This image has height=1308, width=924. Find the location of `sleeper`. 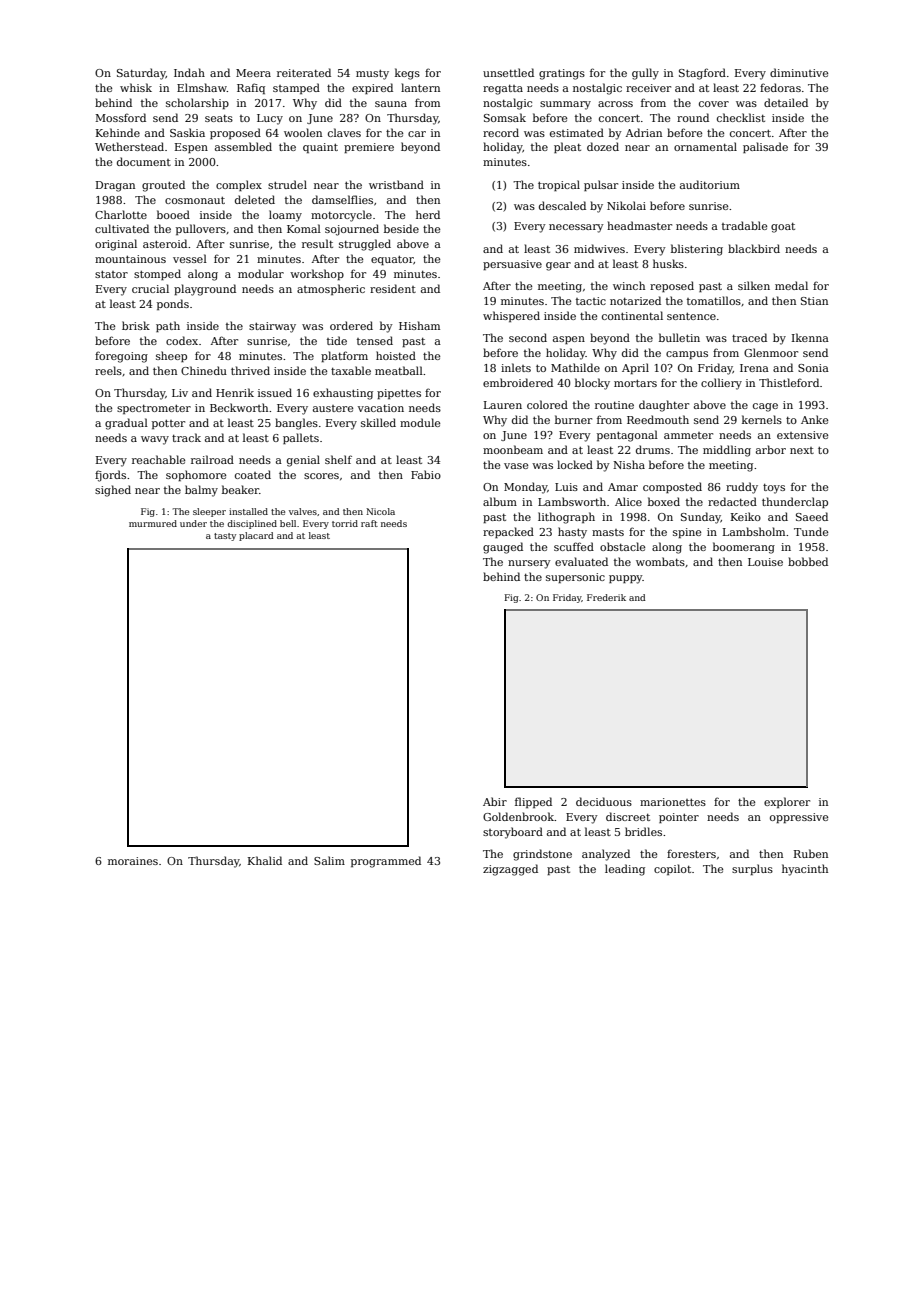

sleeper is located at coordinates (209, 512).
